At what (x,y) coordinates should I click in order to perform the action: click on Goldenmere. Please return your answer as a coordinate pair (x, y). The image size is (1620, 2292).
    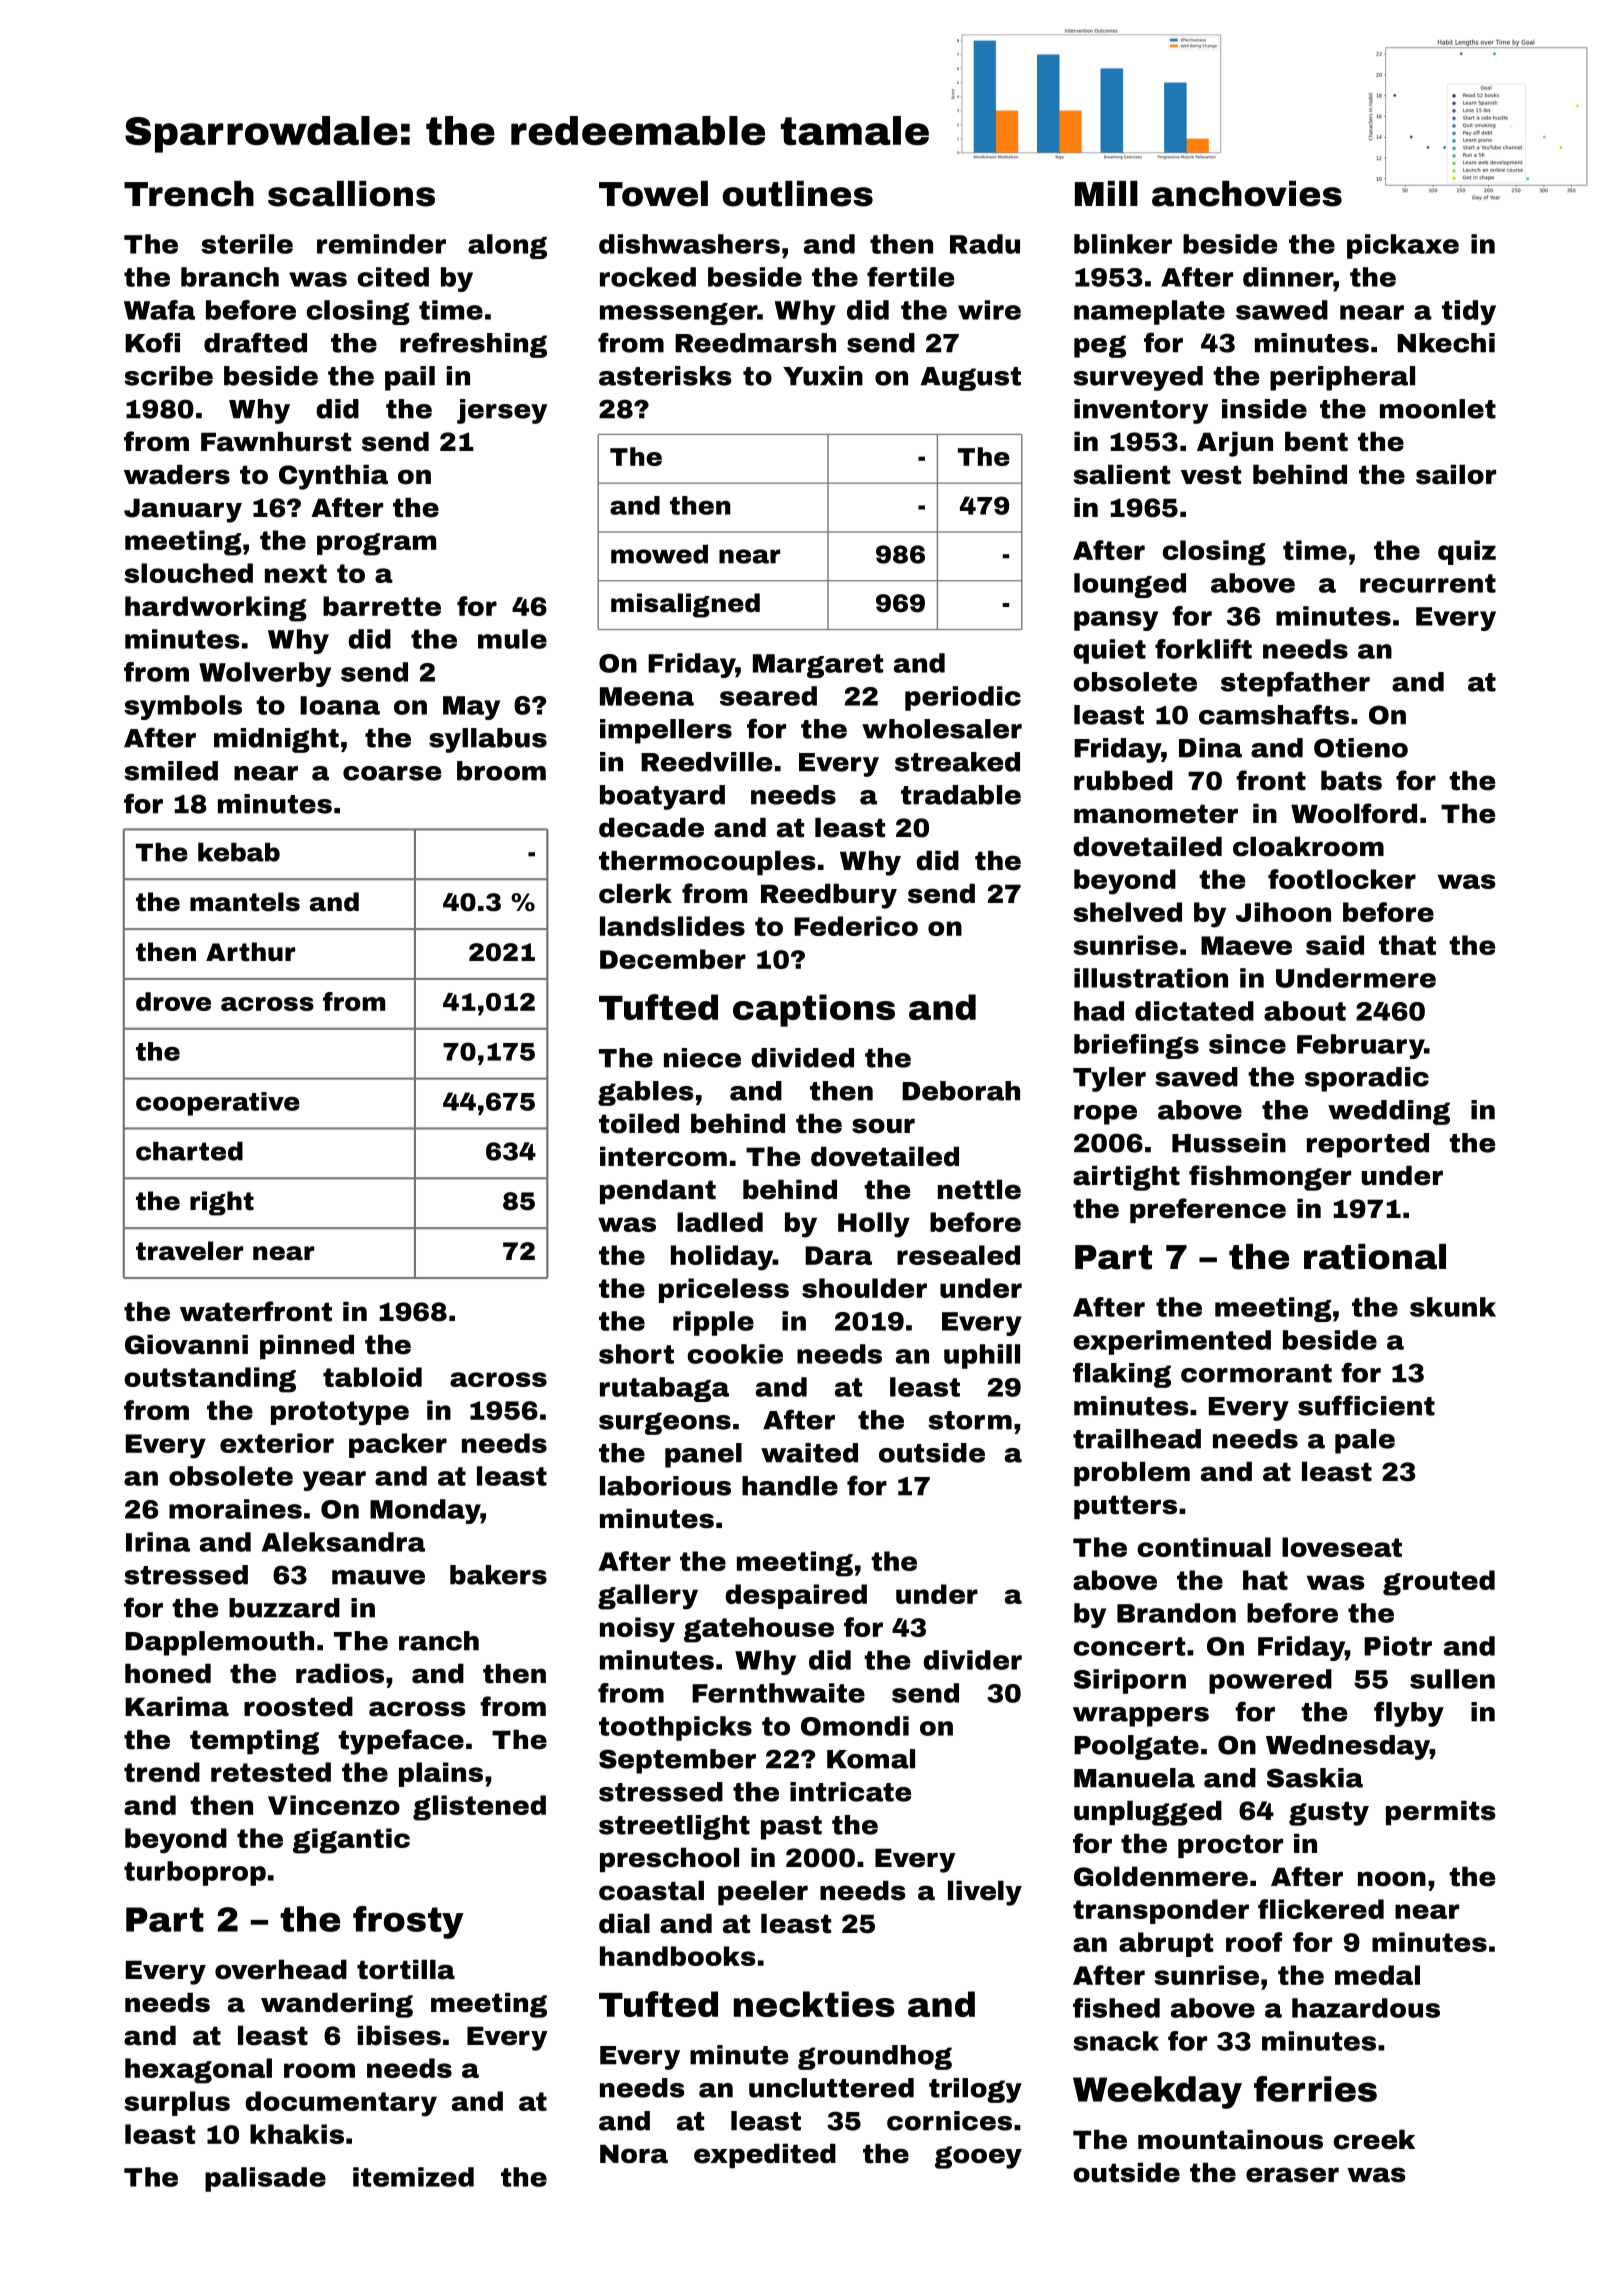
    Looking at the image, I should click on (1161, 1876).
